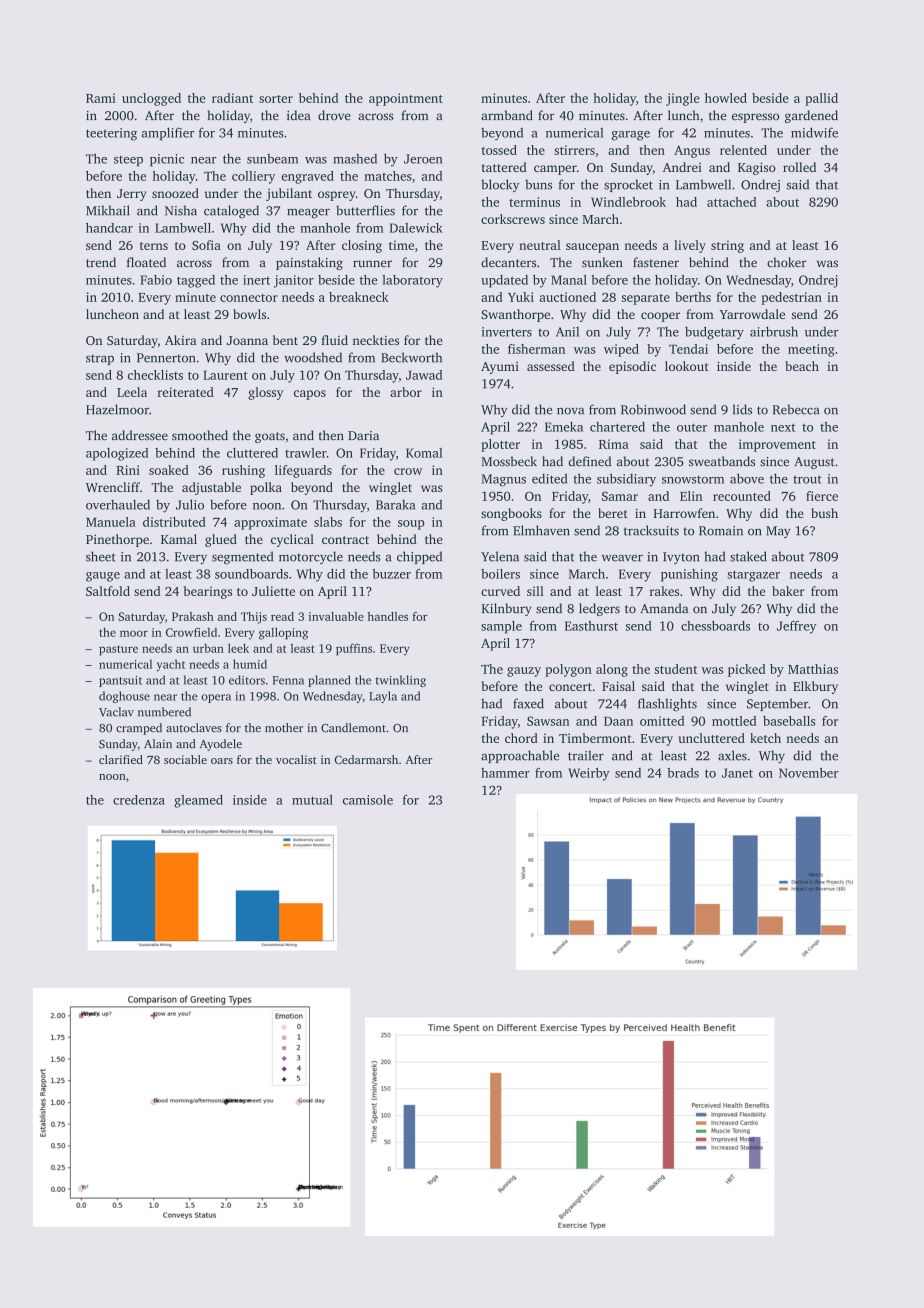  What do you see at coordinates (789, 721) in the image?
I see `baseballs` at bounding box center [789, 721].
